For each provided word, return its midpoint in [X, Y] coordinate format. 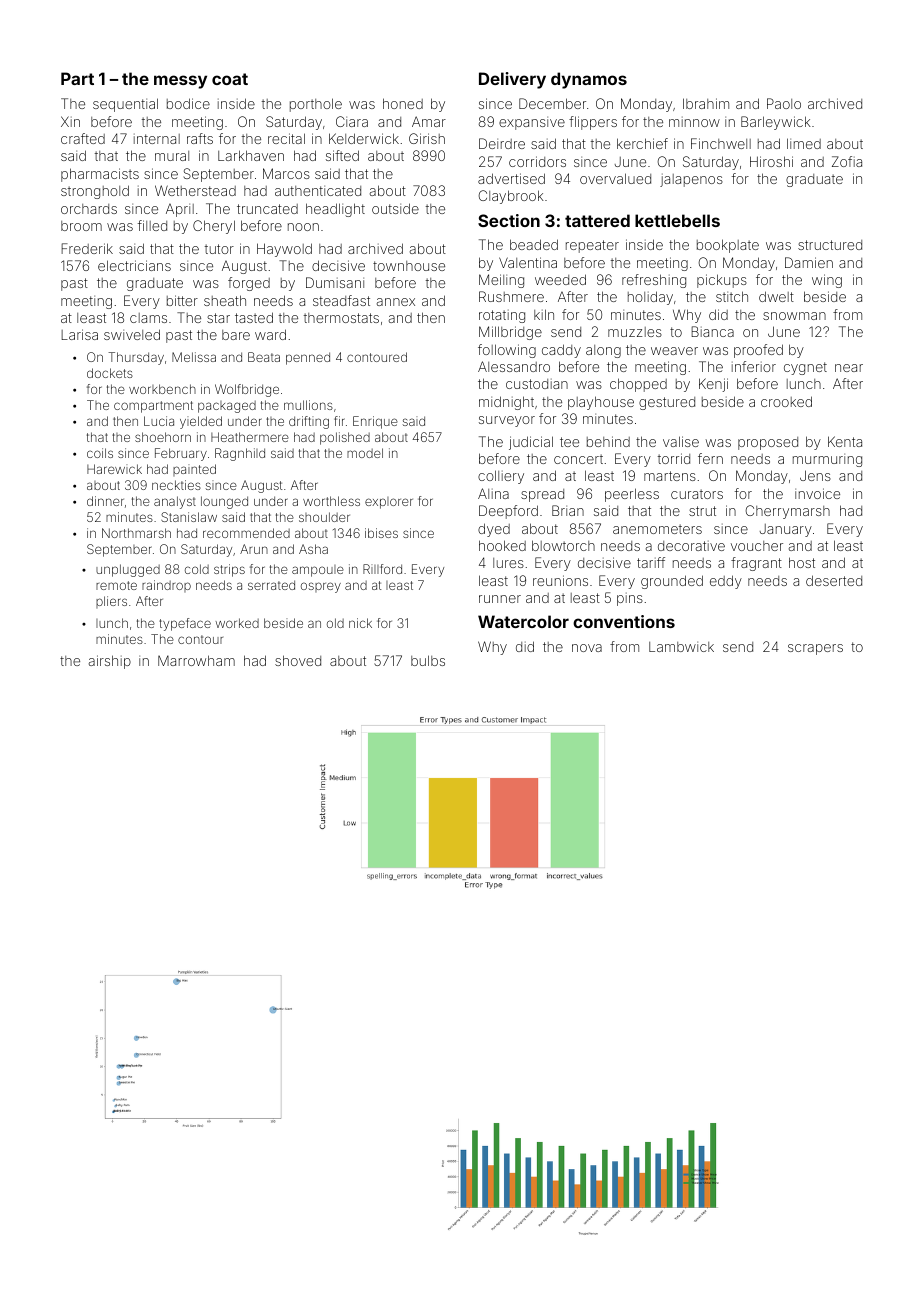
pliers [111, 602]
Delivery [512, 80]
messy [180, 82]
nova [587, 648]
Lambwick [681, 647]
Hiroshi [771, 161]
